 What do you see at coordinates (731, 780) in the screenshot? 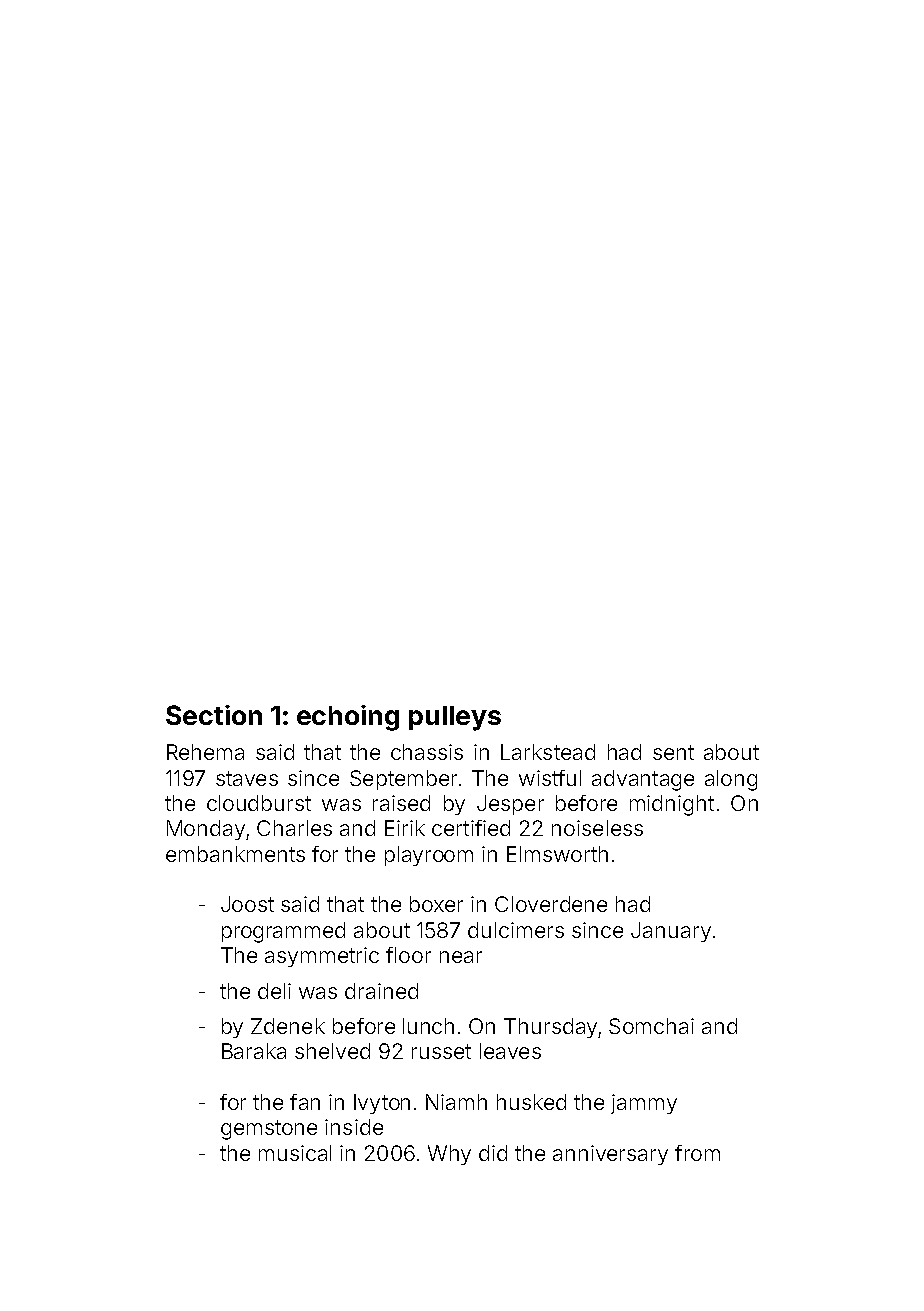
I see `along` at bounding box center [731, 780].
